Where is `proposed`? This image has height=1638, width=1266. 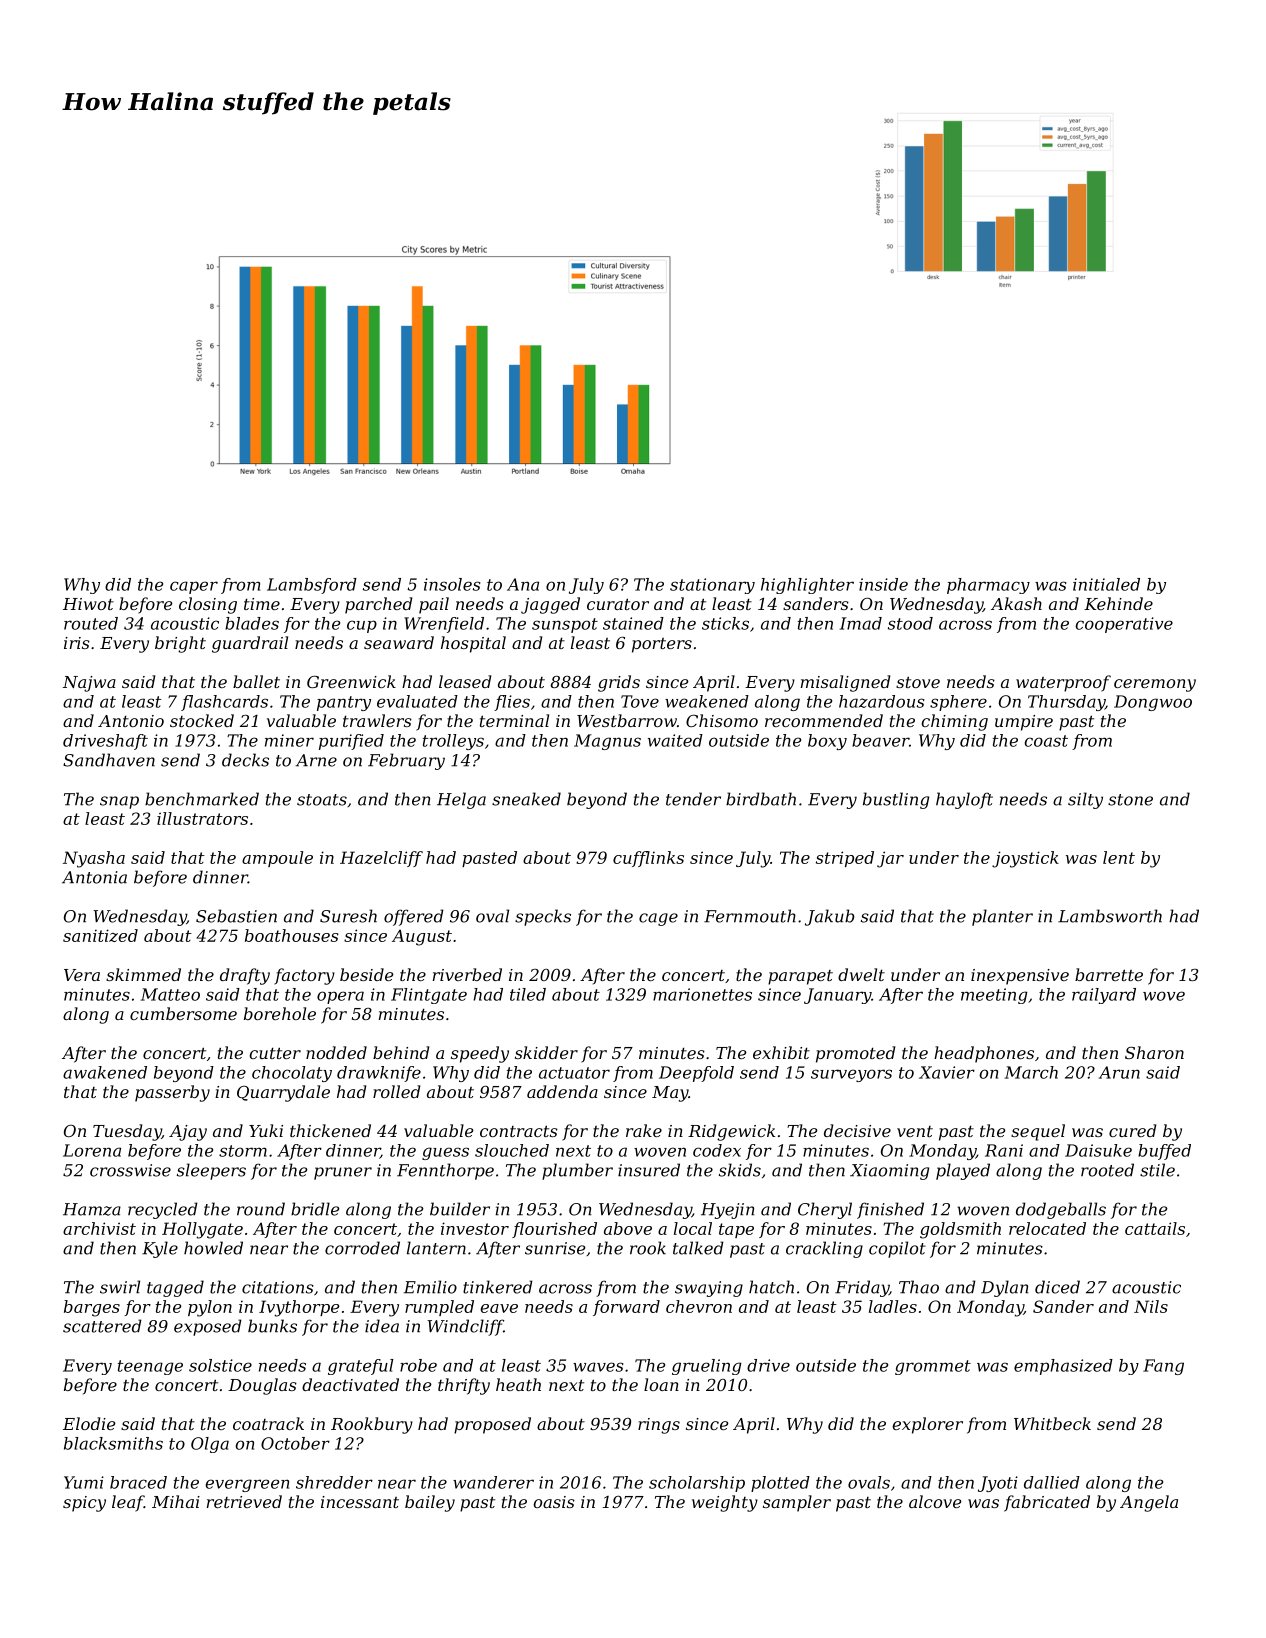
proposed is located at coordinates (492, 1425).
